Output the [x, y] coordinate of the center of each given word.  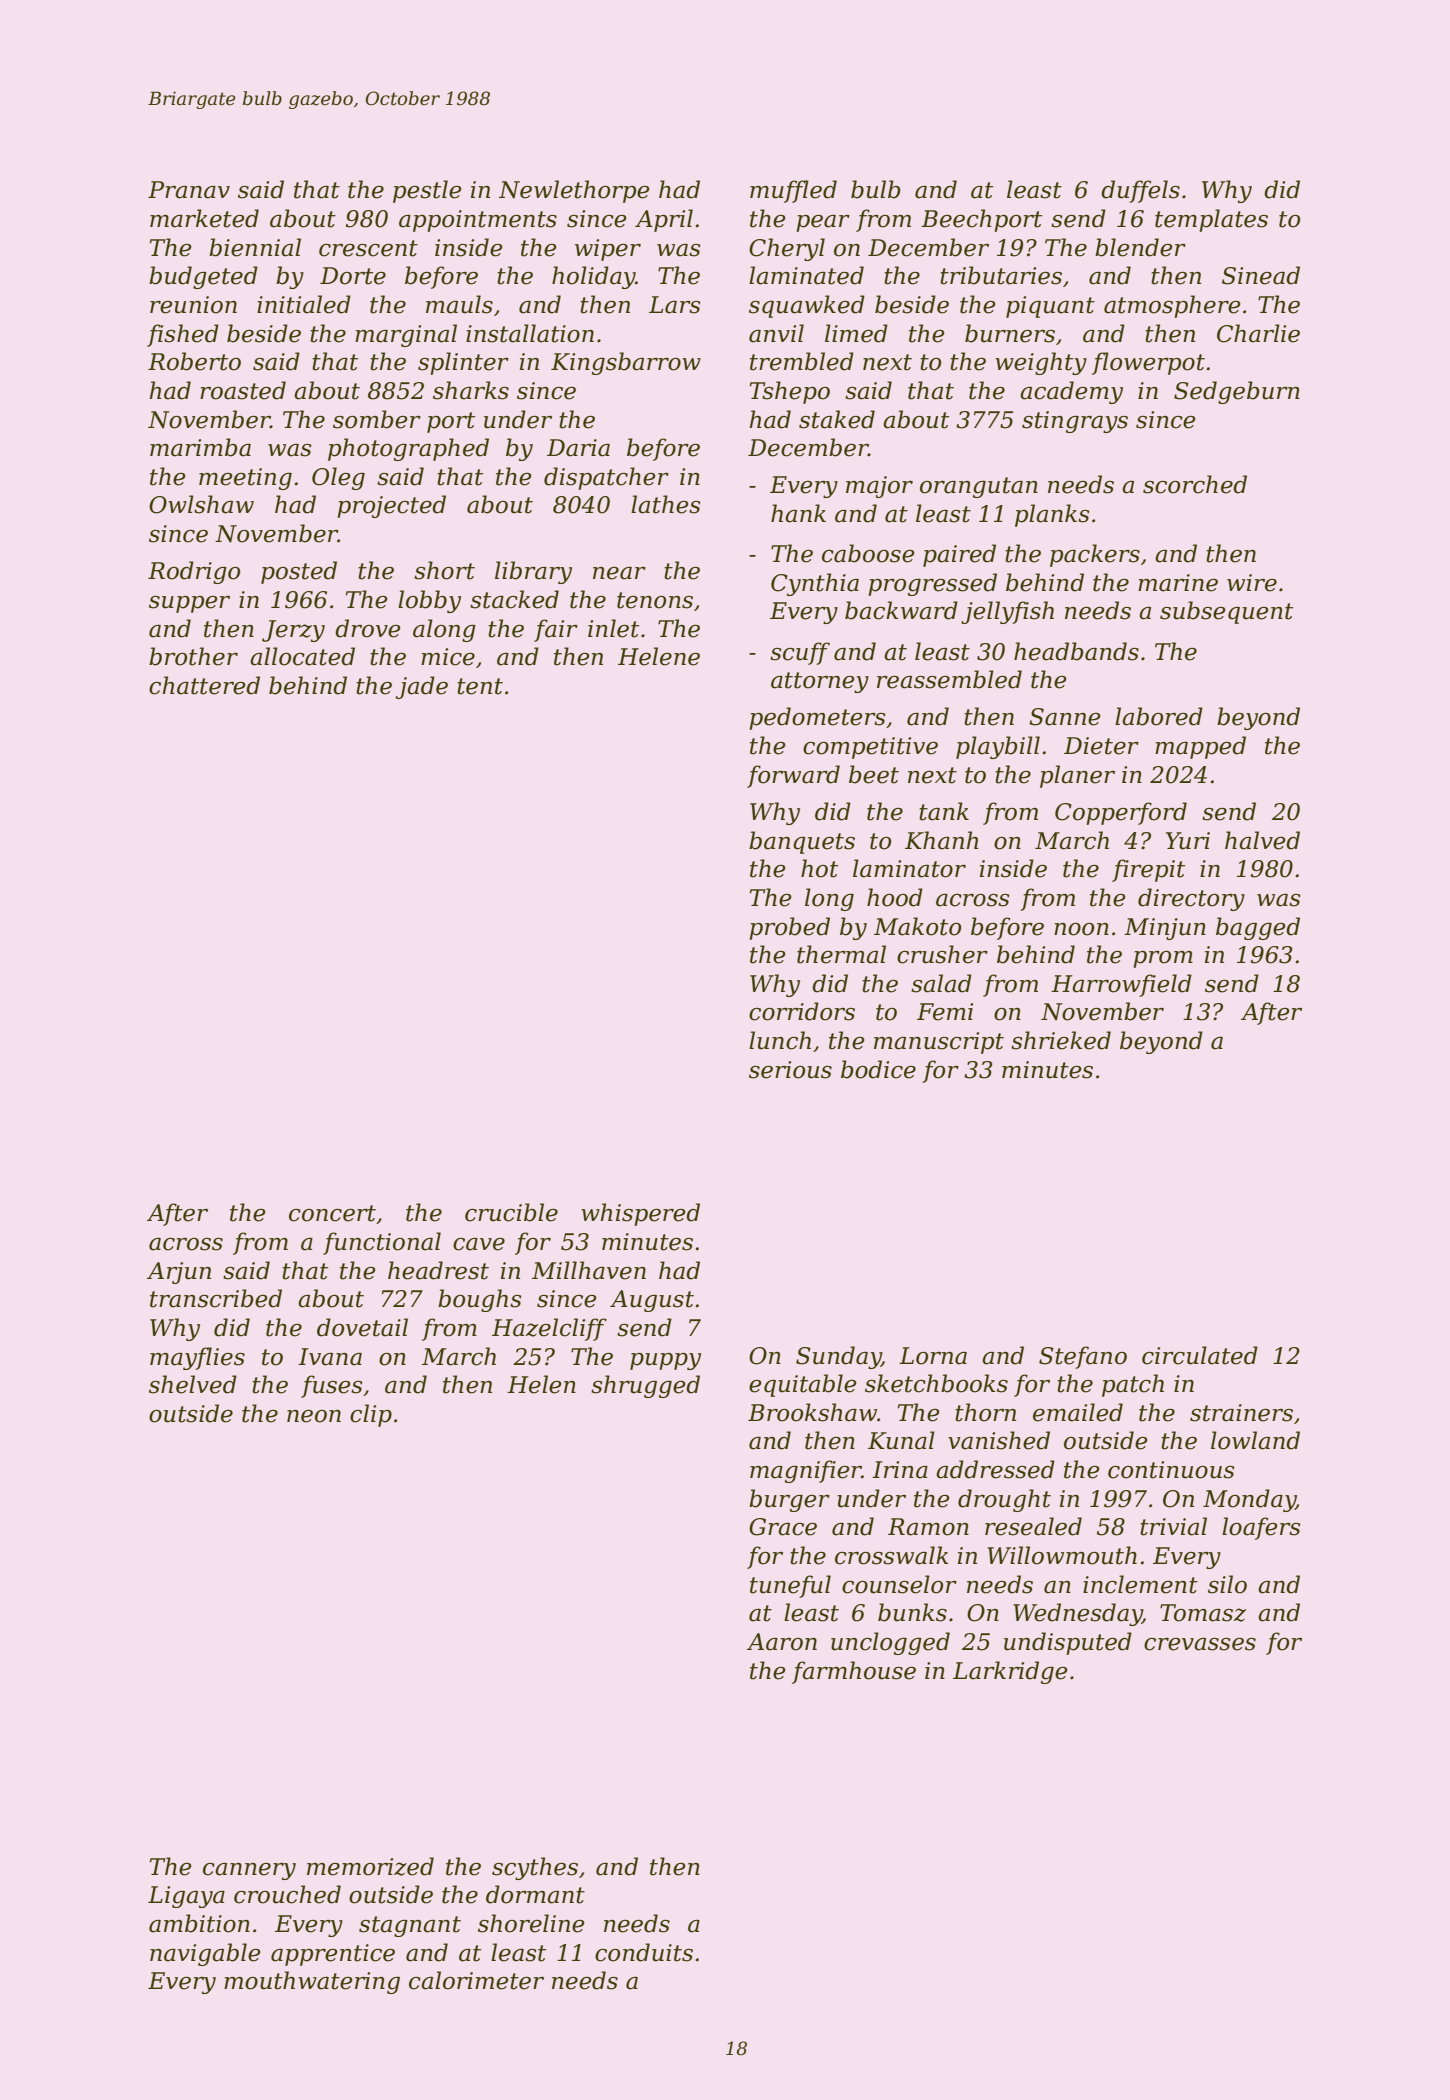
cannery [249, 1871]
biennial [255, 247]
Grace [783, 1527]
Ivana [330, 1357]
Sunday [838, 1357]
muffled [793, 191]
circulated [1200, 1355]
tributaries [1001, 275]
